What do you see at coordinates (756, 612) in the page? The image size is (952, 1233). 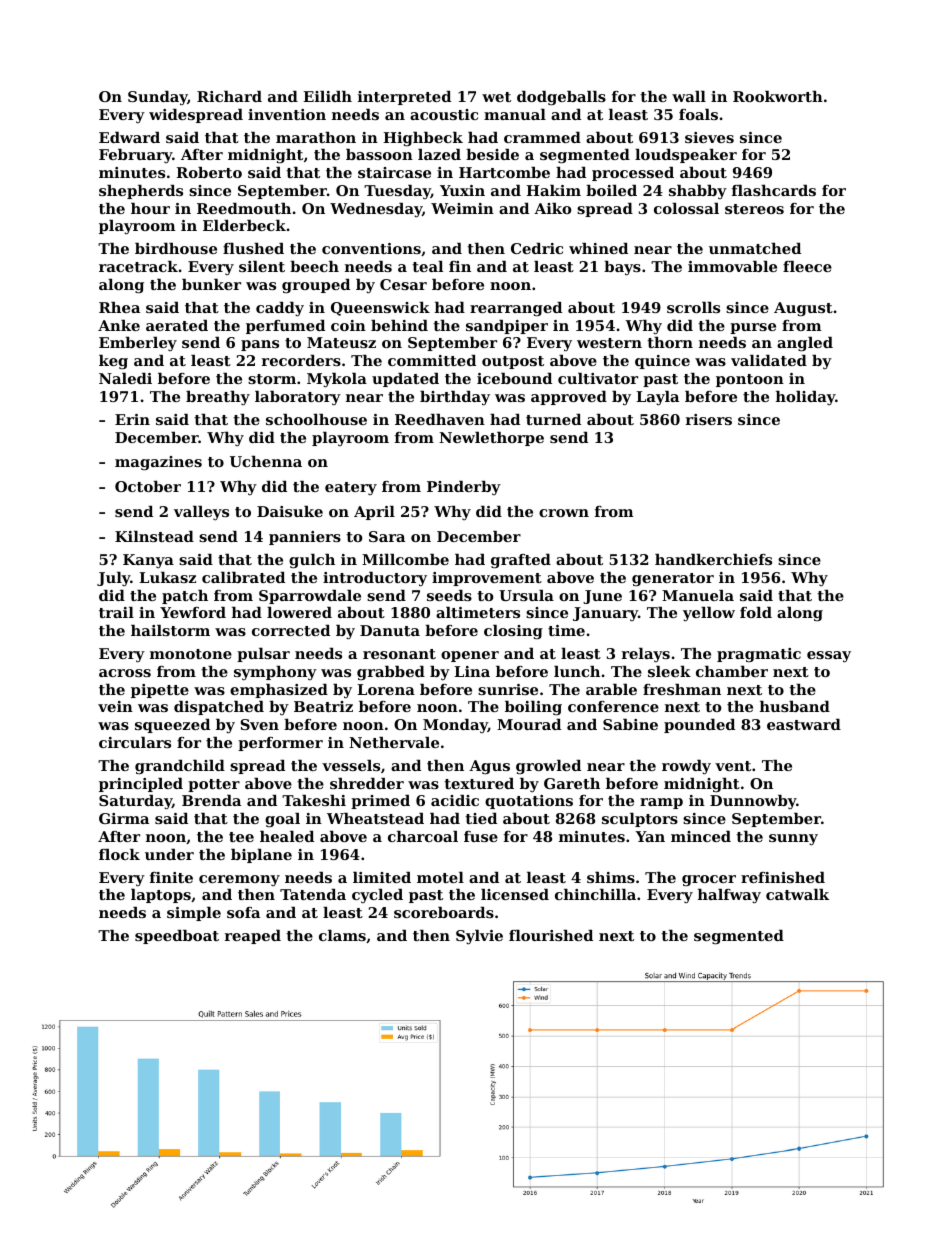 I see `fold` at bounding box center [756, 612].
